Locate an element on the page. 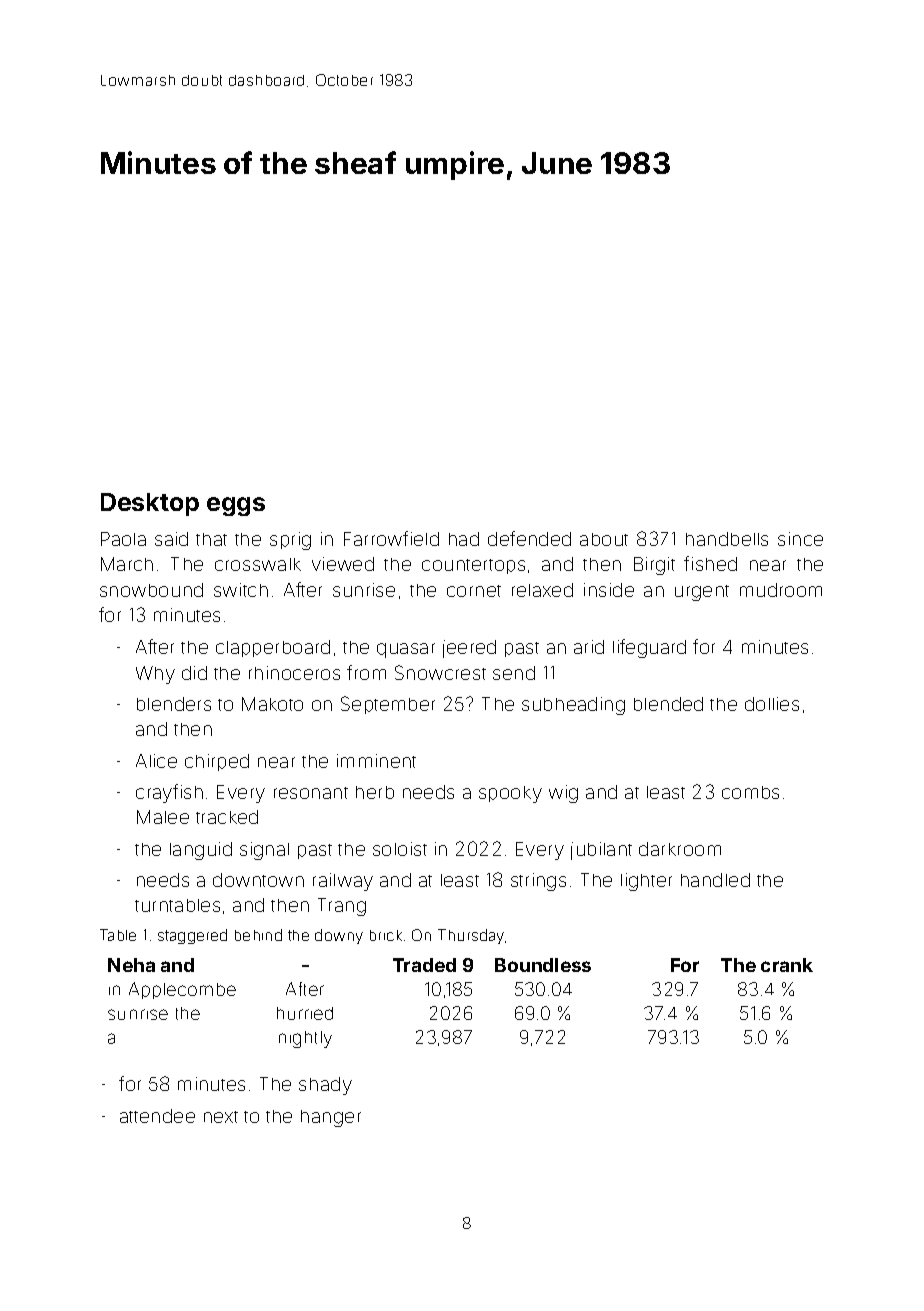 This image has height=1311, width=924. defended is located at coordinates (529, 538).
